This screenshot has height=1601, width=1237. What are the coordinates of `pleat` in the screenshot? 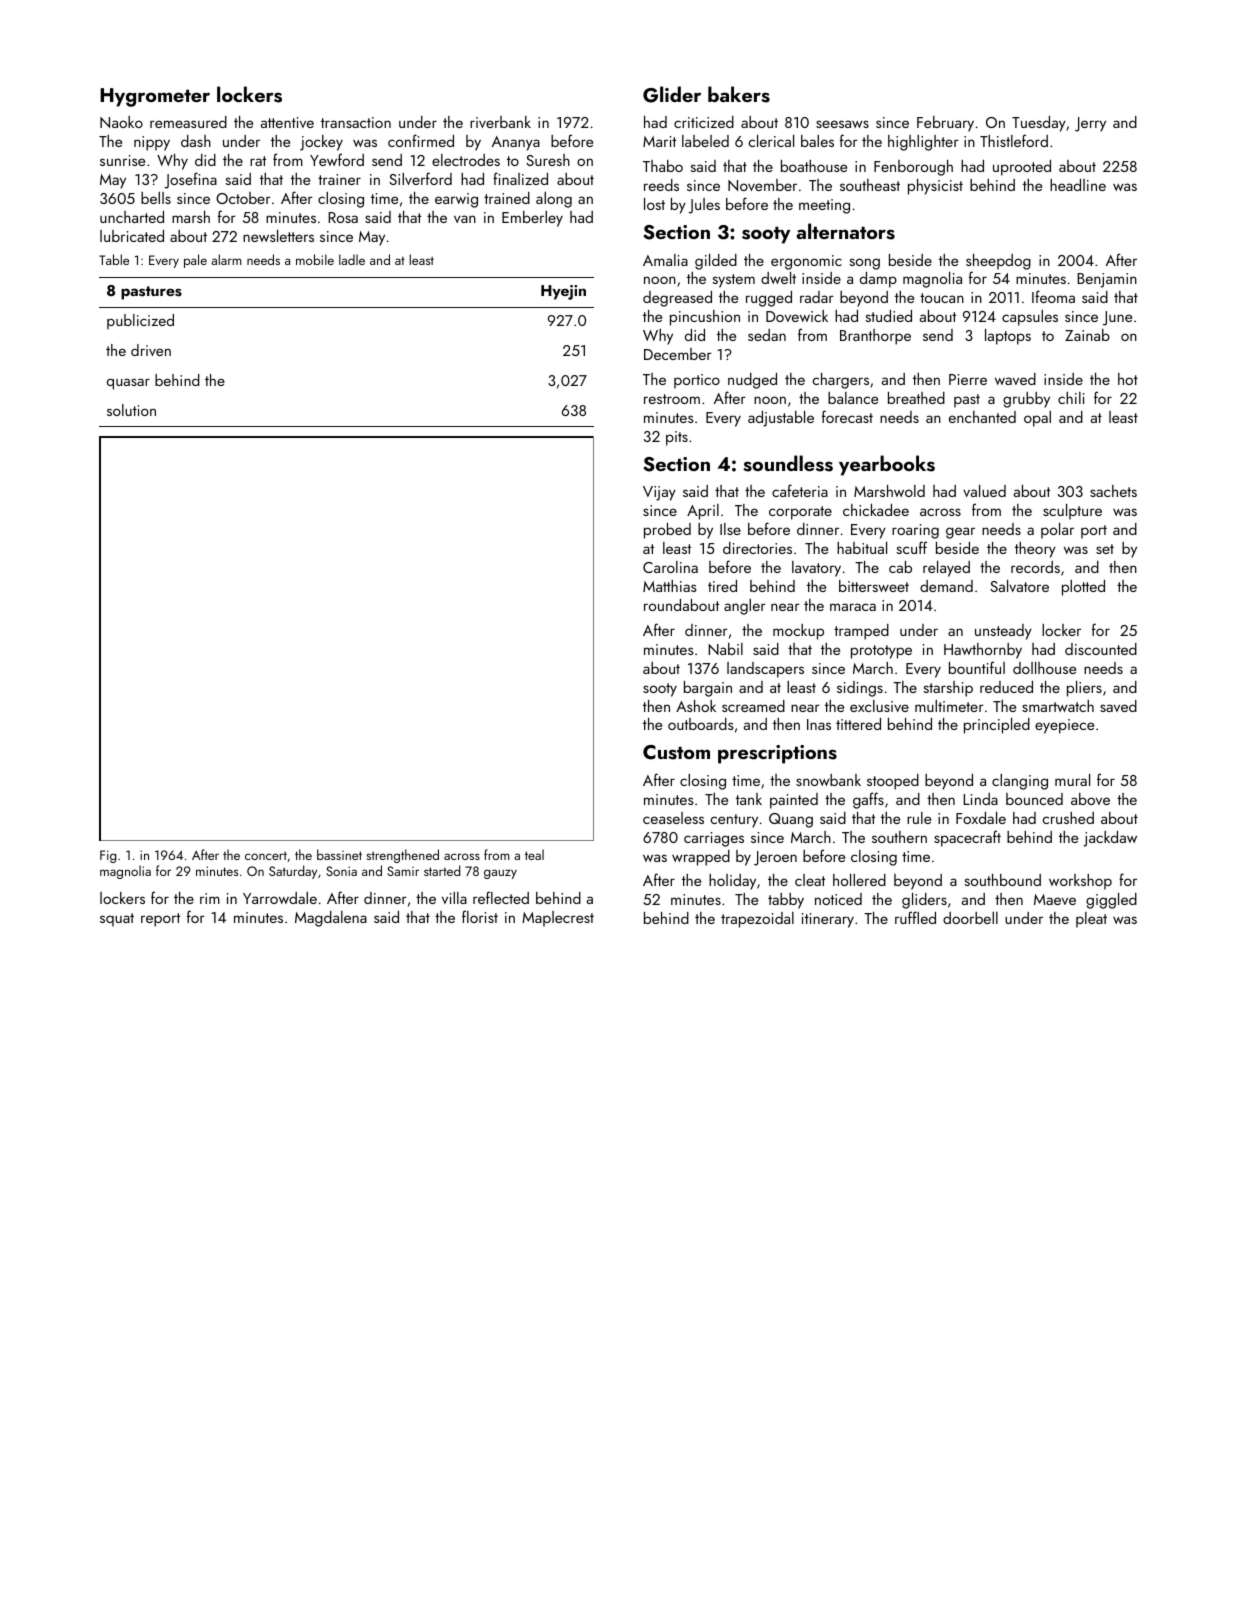 It's located at (1091, 920).
